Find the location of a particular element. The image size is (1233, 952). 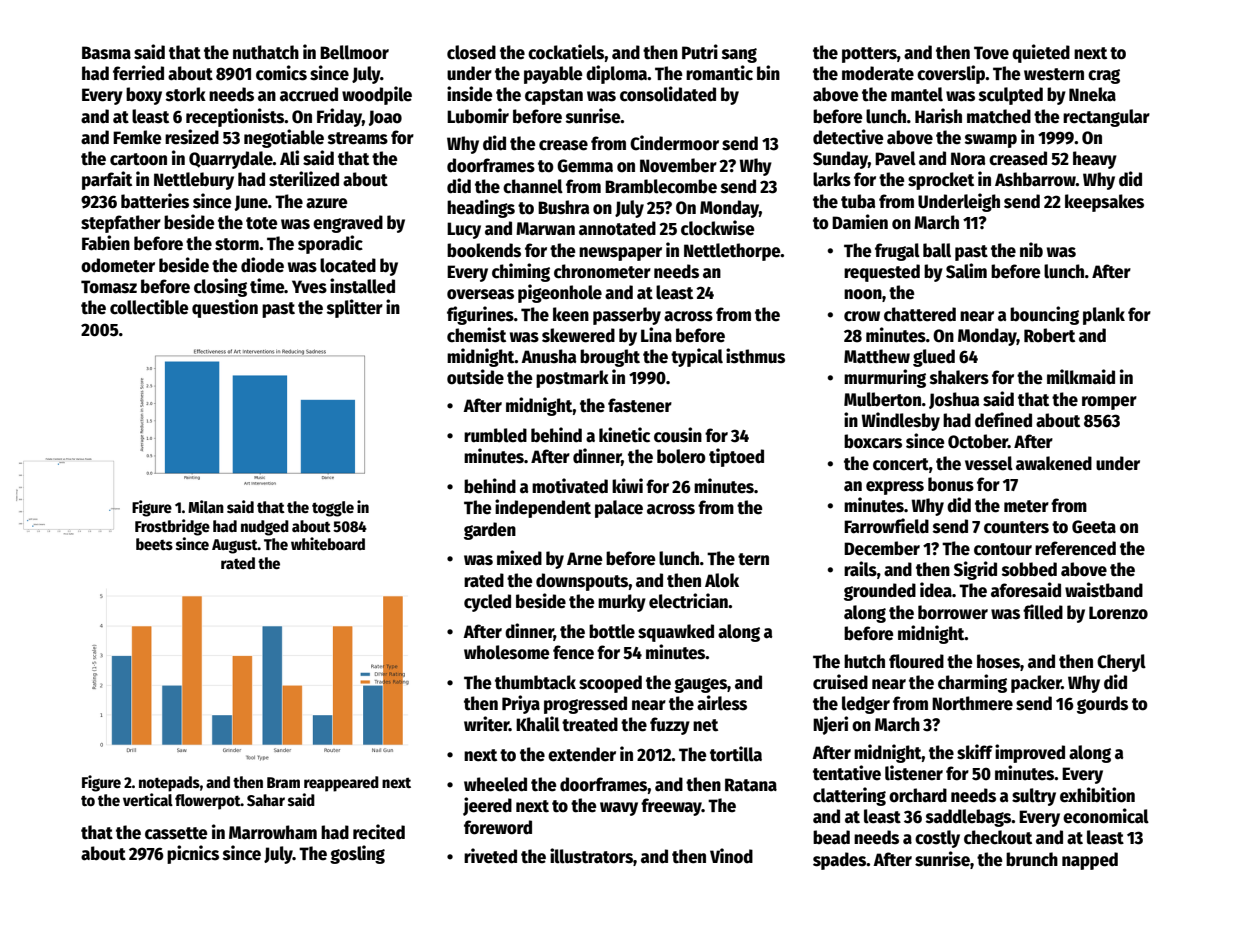

bouncing is located at coordinates (1044, 315).
